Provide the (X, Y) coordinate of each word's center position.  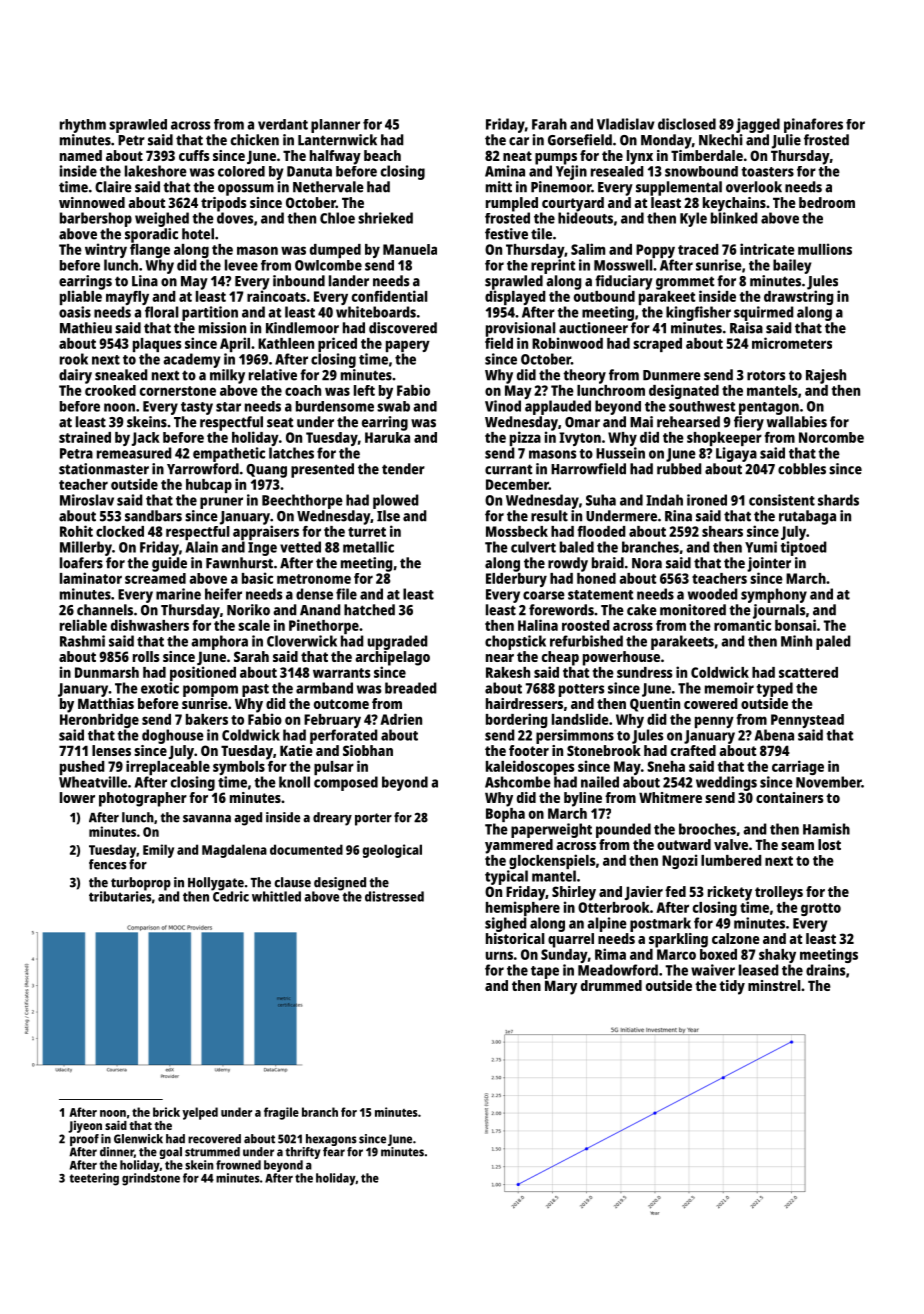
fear (334, 1152)
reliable (83, 625)
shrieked (385, 218)
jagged (758, 125)
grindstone (151, 1179)
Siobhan (368, 750)
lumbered (731, 860)
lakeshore (156, 171)
